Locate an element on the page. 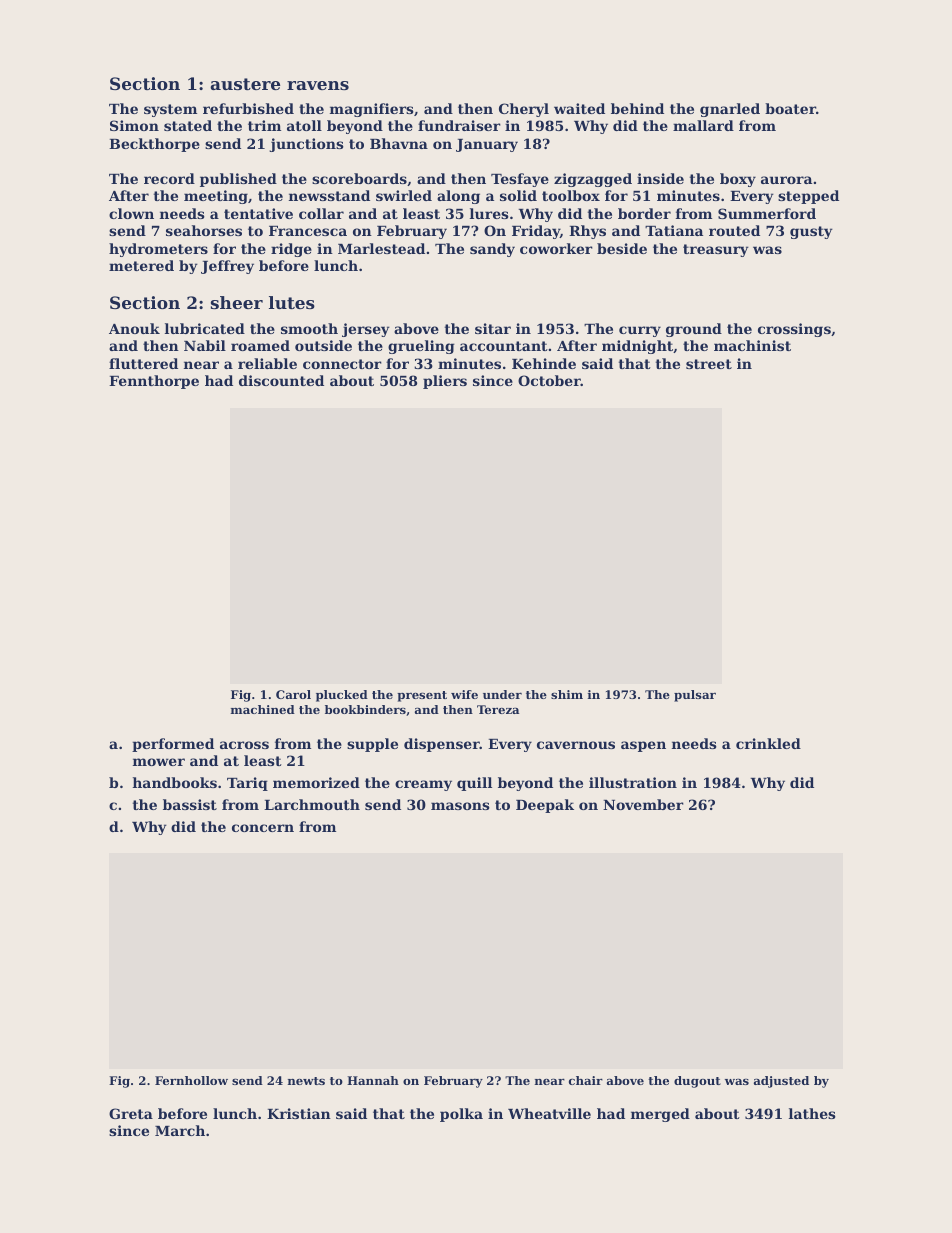  stepped is located at coordinates (808, 197).
